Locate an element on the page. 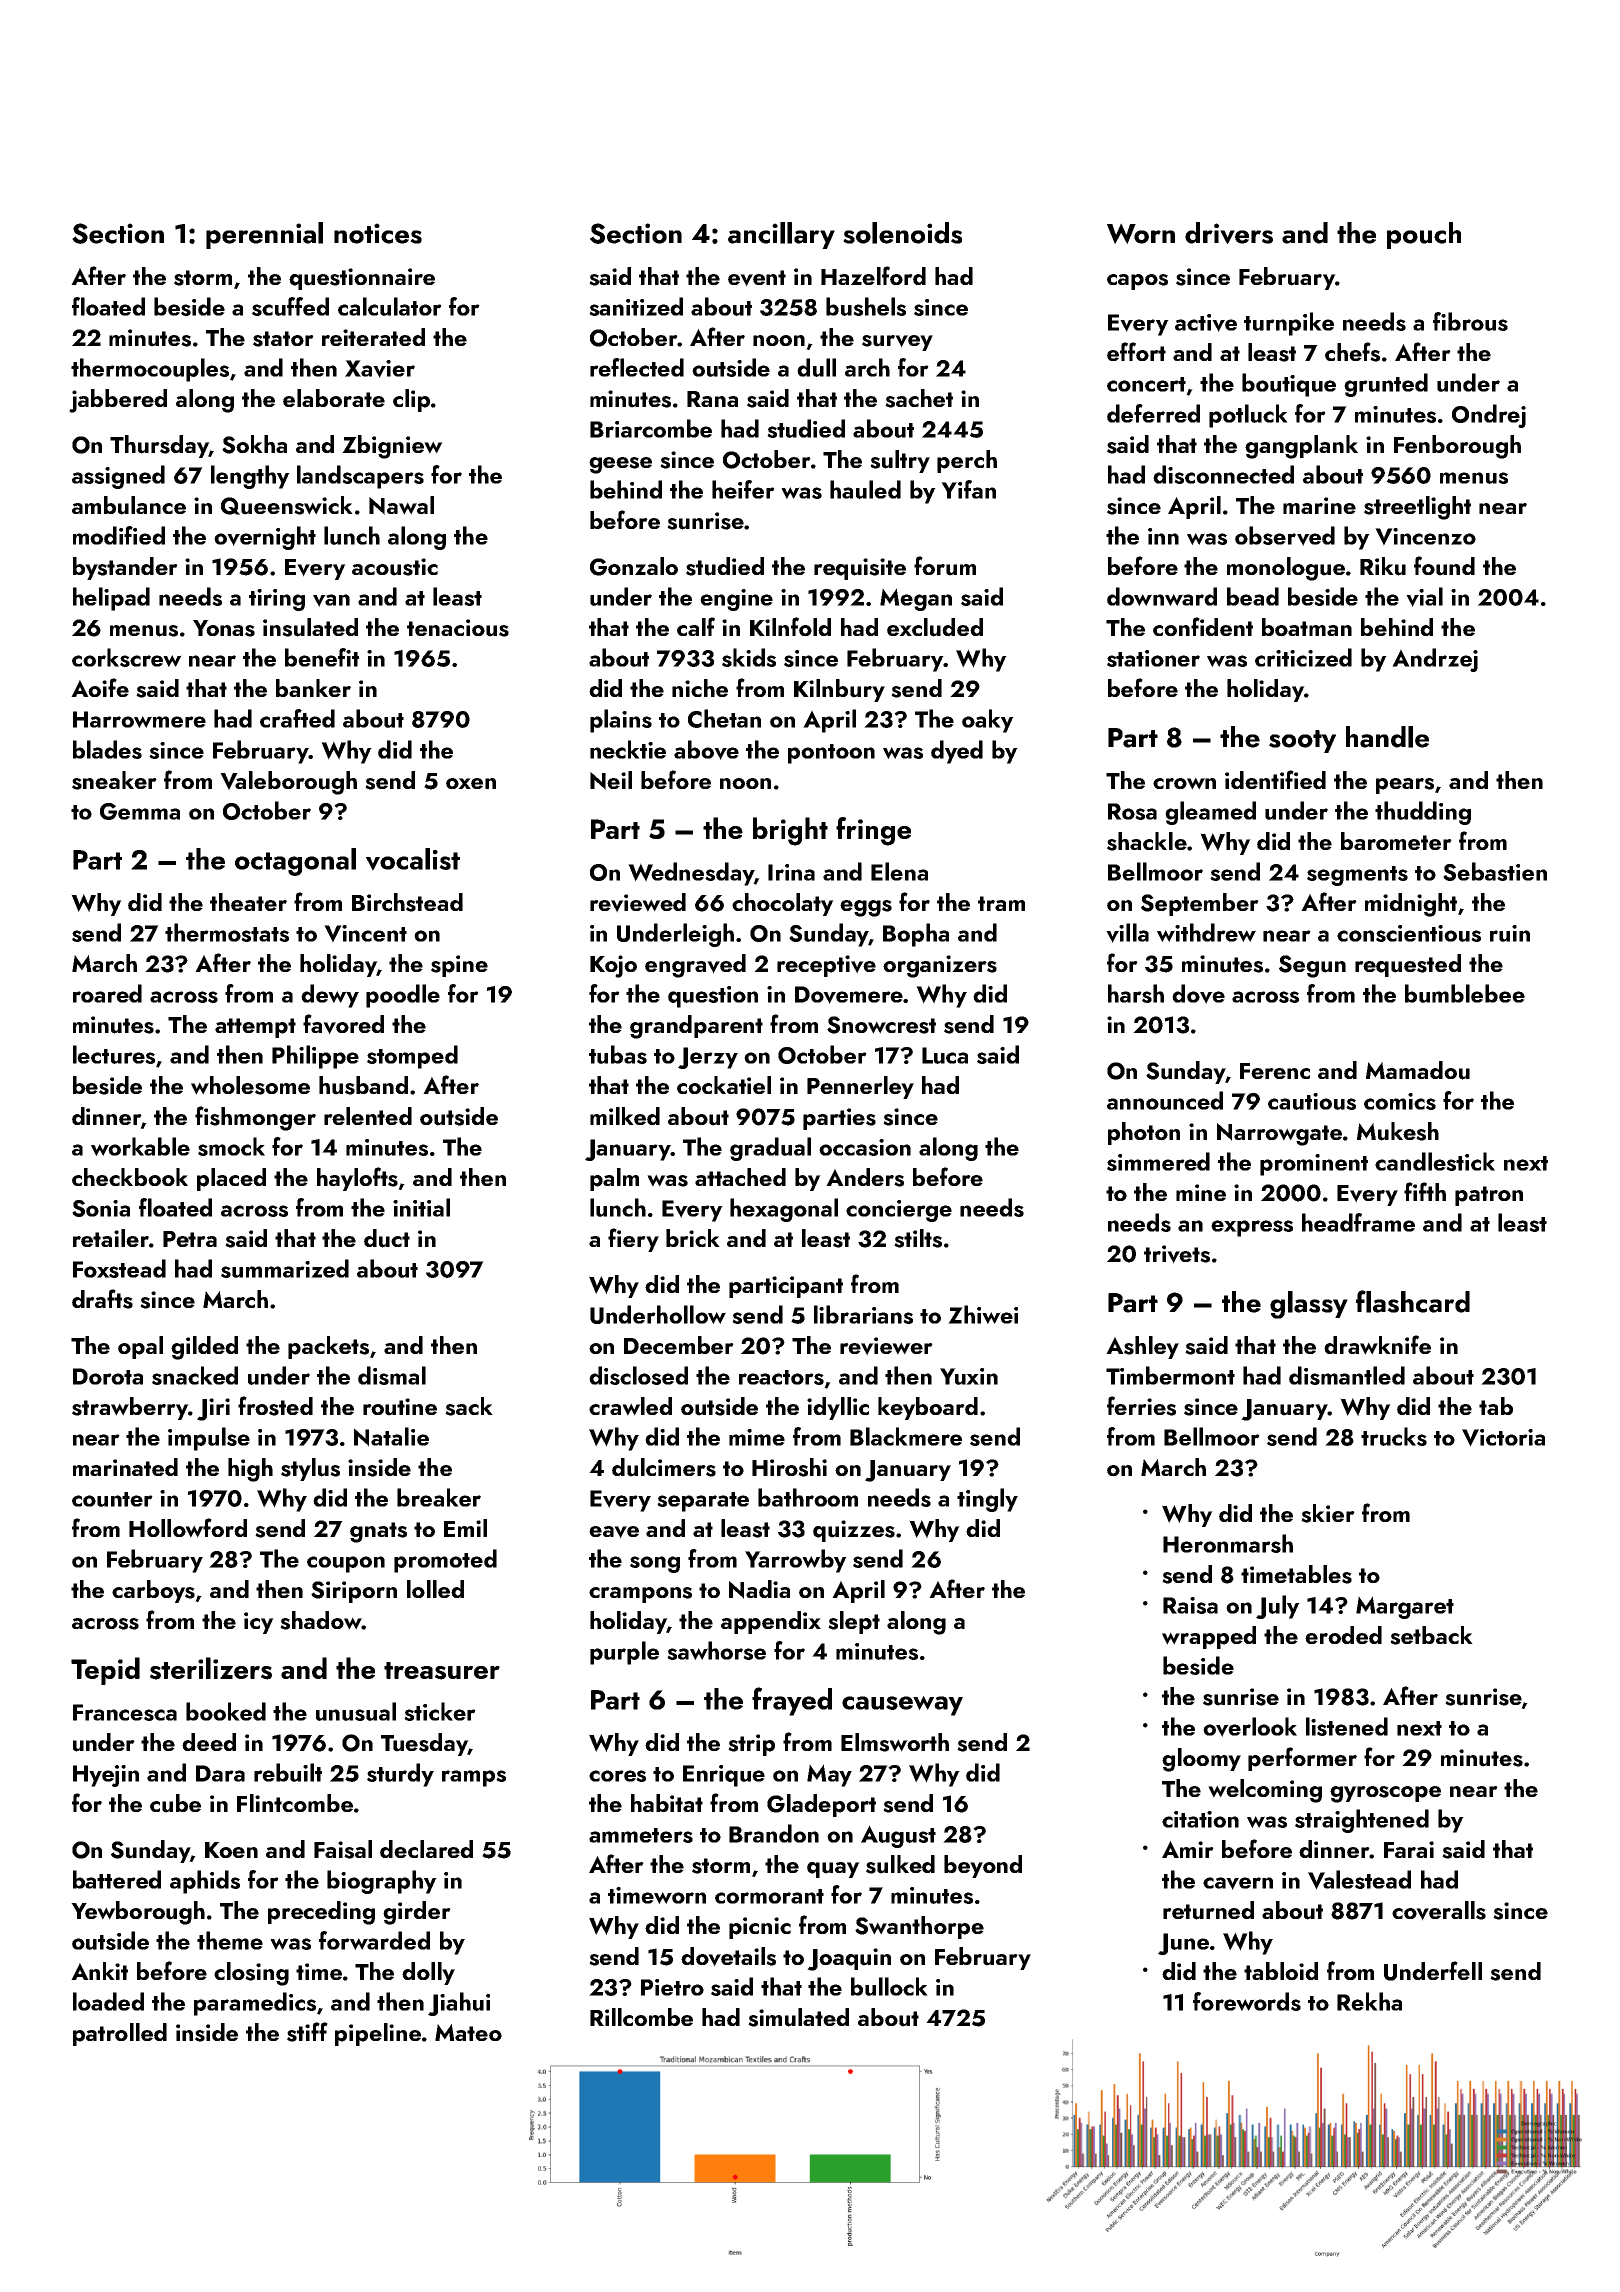  roared is located at coordinates (107, 993).
